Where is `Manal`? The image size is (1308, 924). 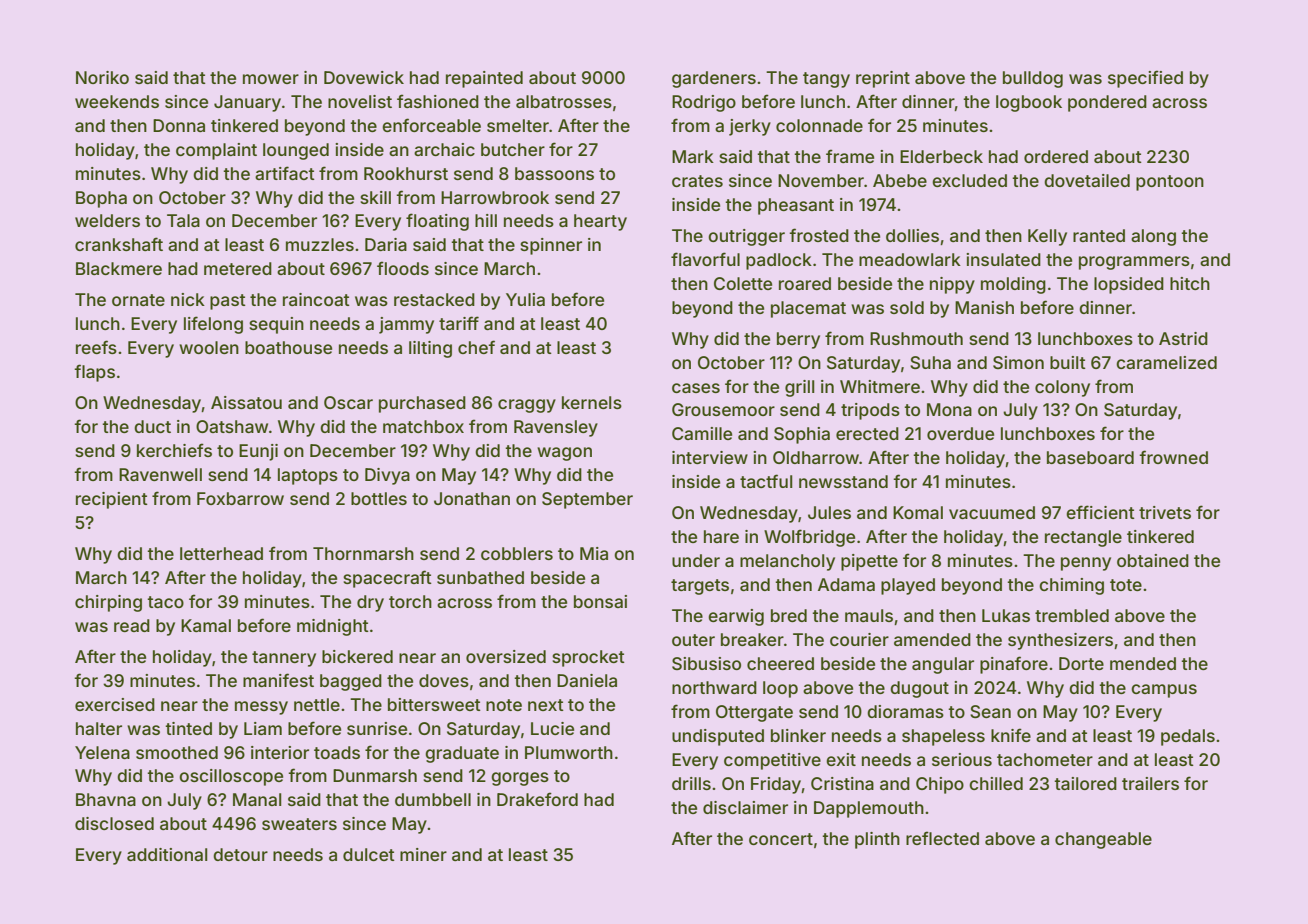
Manal is located at coordinates (257, 799).
